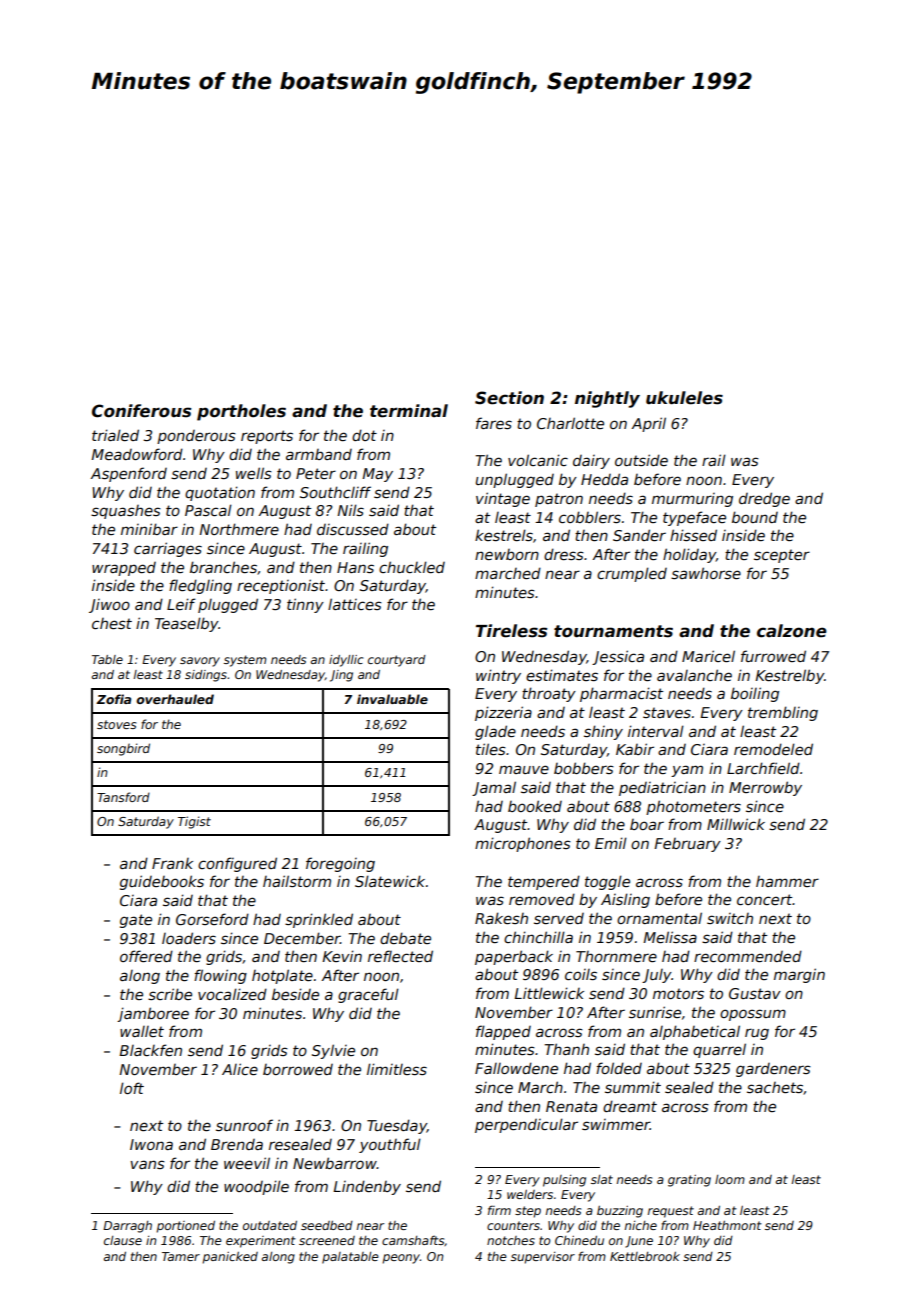 The height and width of the page is (1308, 924). I want to click on Kettlebrook, so click(645, 1256).
